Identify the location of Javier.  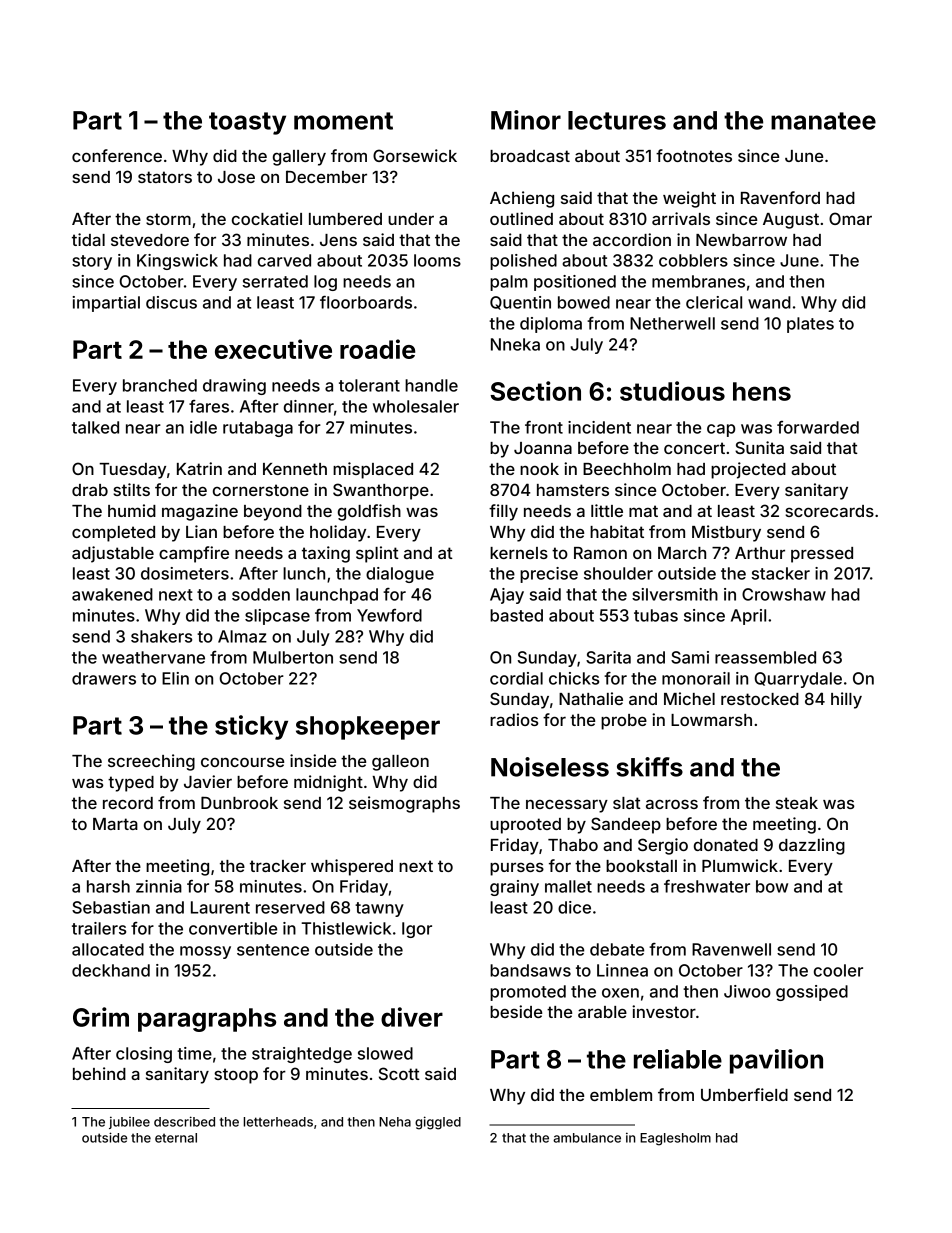
(208, 781).
